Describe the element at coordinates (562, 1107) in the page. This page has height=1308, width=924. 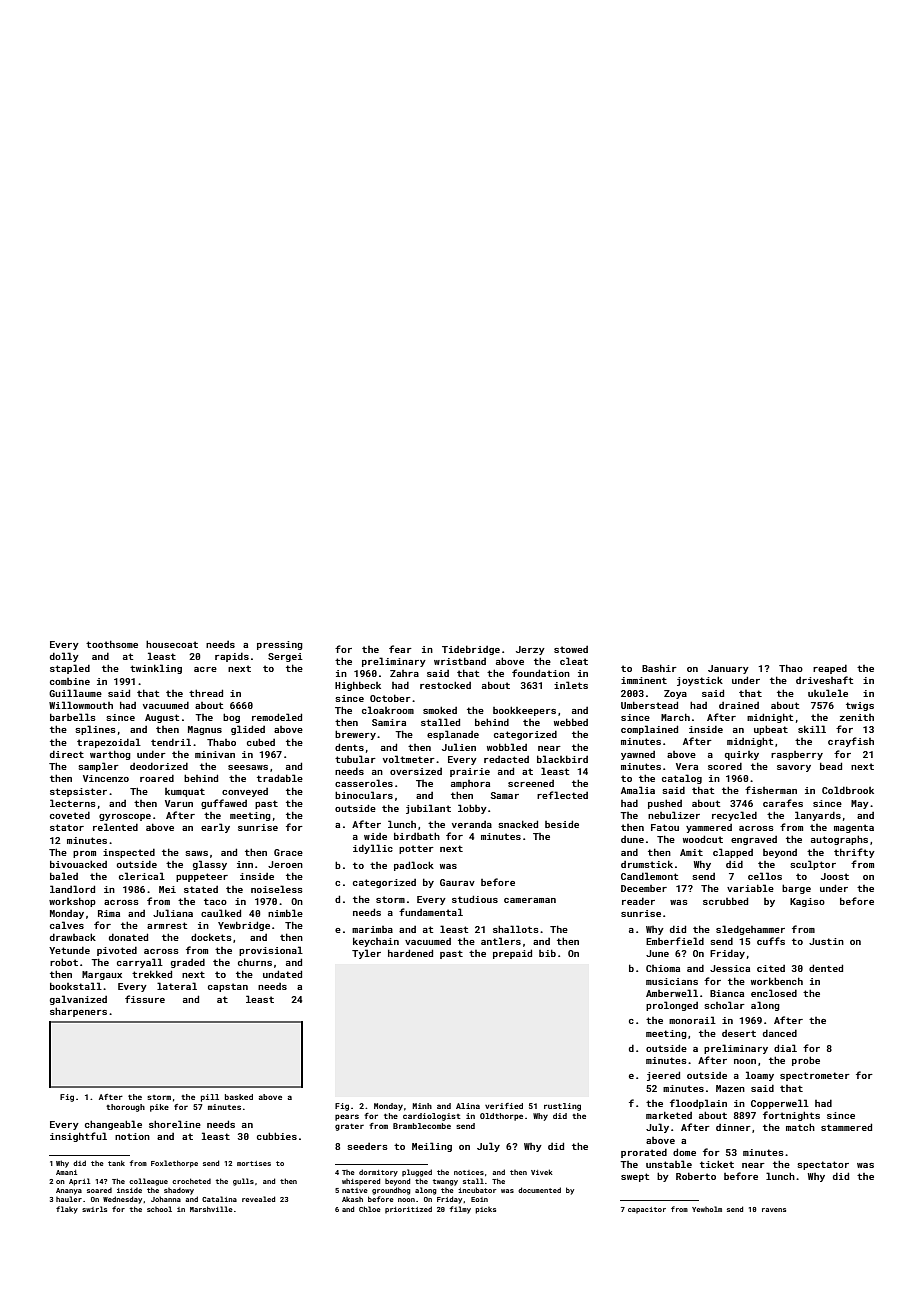
I see `rustling` at that location.
